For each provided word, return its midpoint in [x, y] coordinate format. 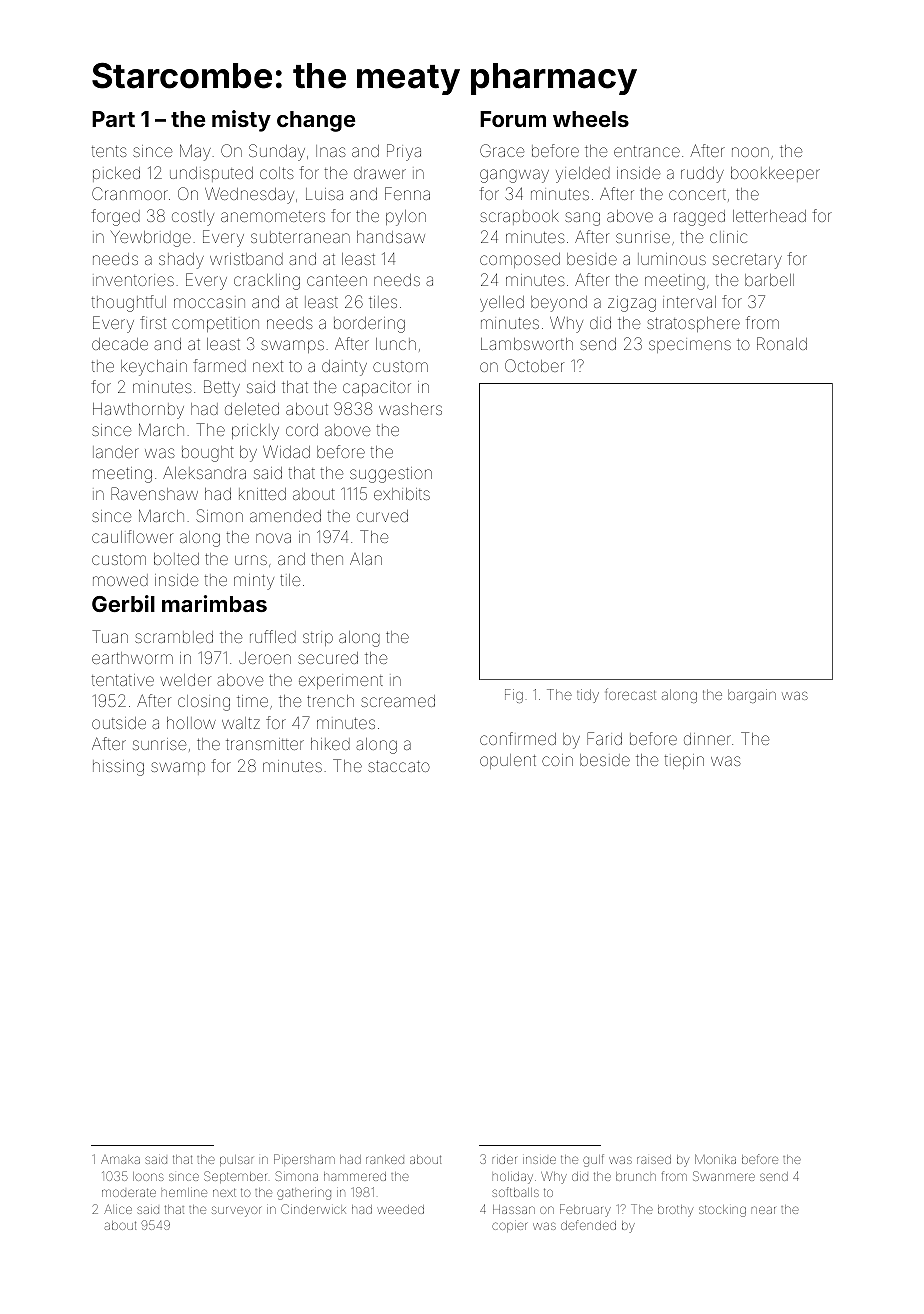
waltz [241, 723]
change [316, 121]
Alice [118, 1209]
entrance [647, 151]
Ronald [782, 343]
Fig [514, 696]
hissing [118, 768]
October [534, 365]
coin [557, 760]
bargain [752, 696]
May [195, 152]
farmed [219, 365]
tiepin [684, 761]
